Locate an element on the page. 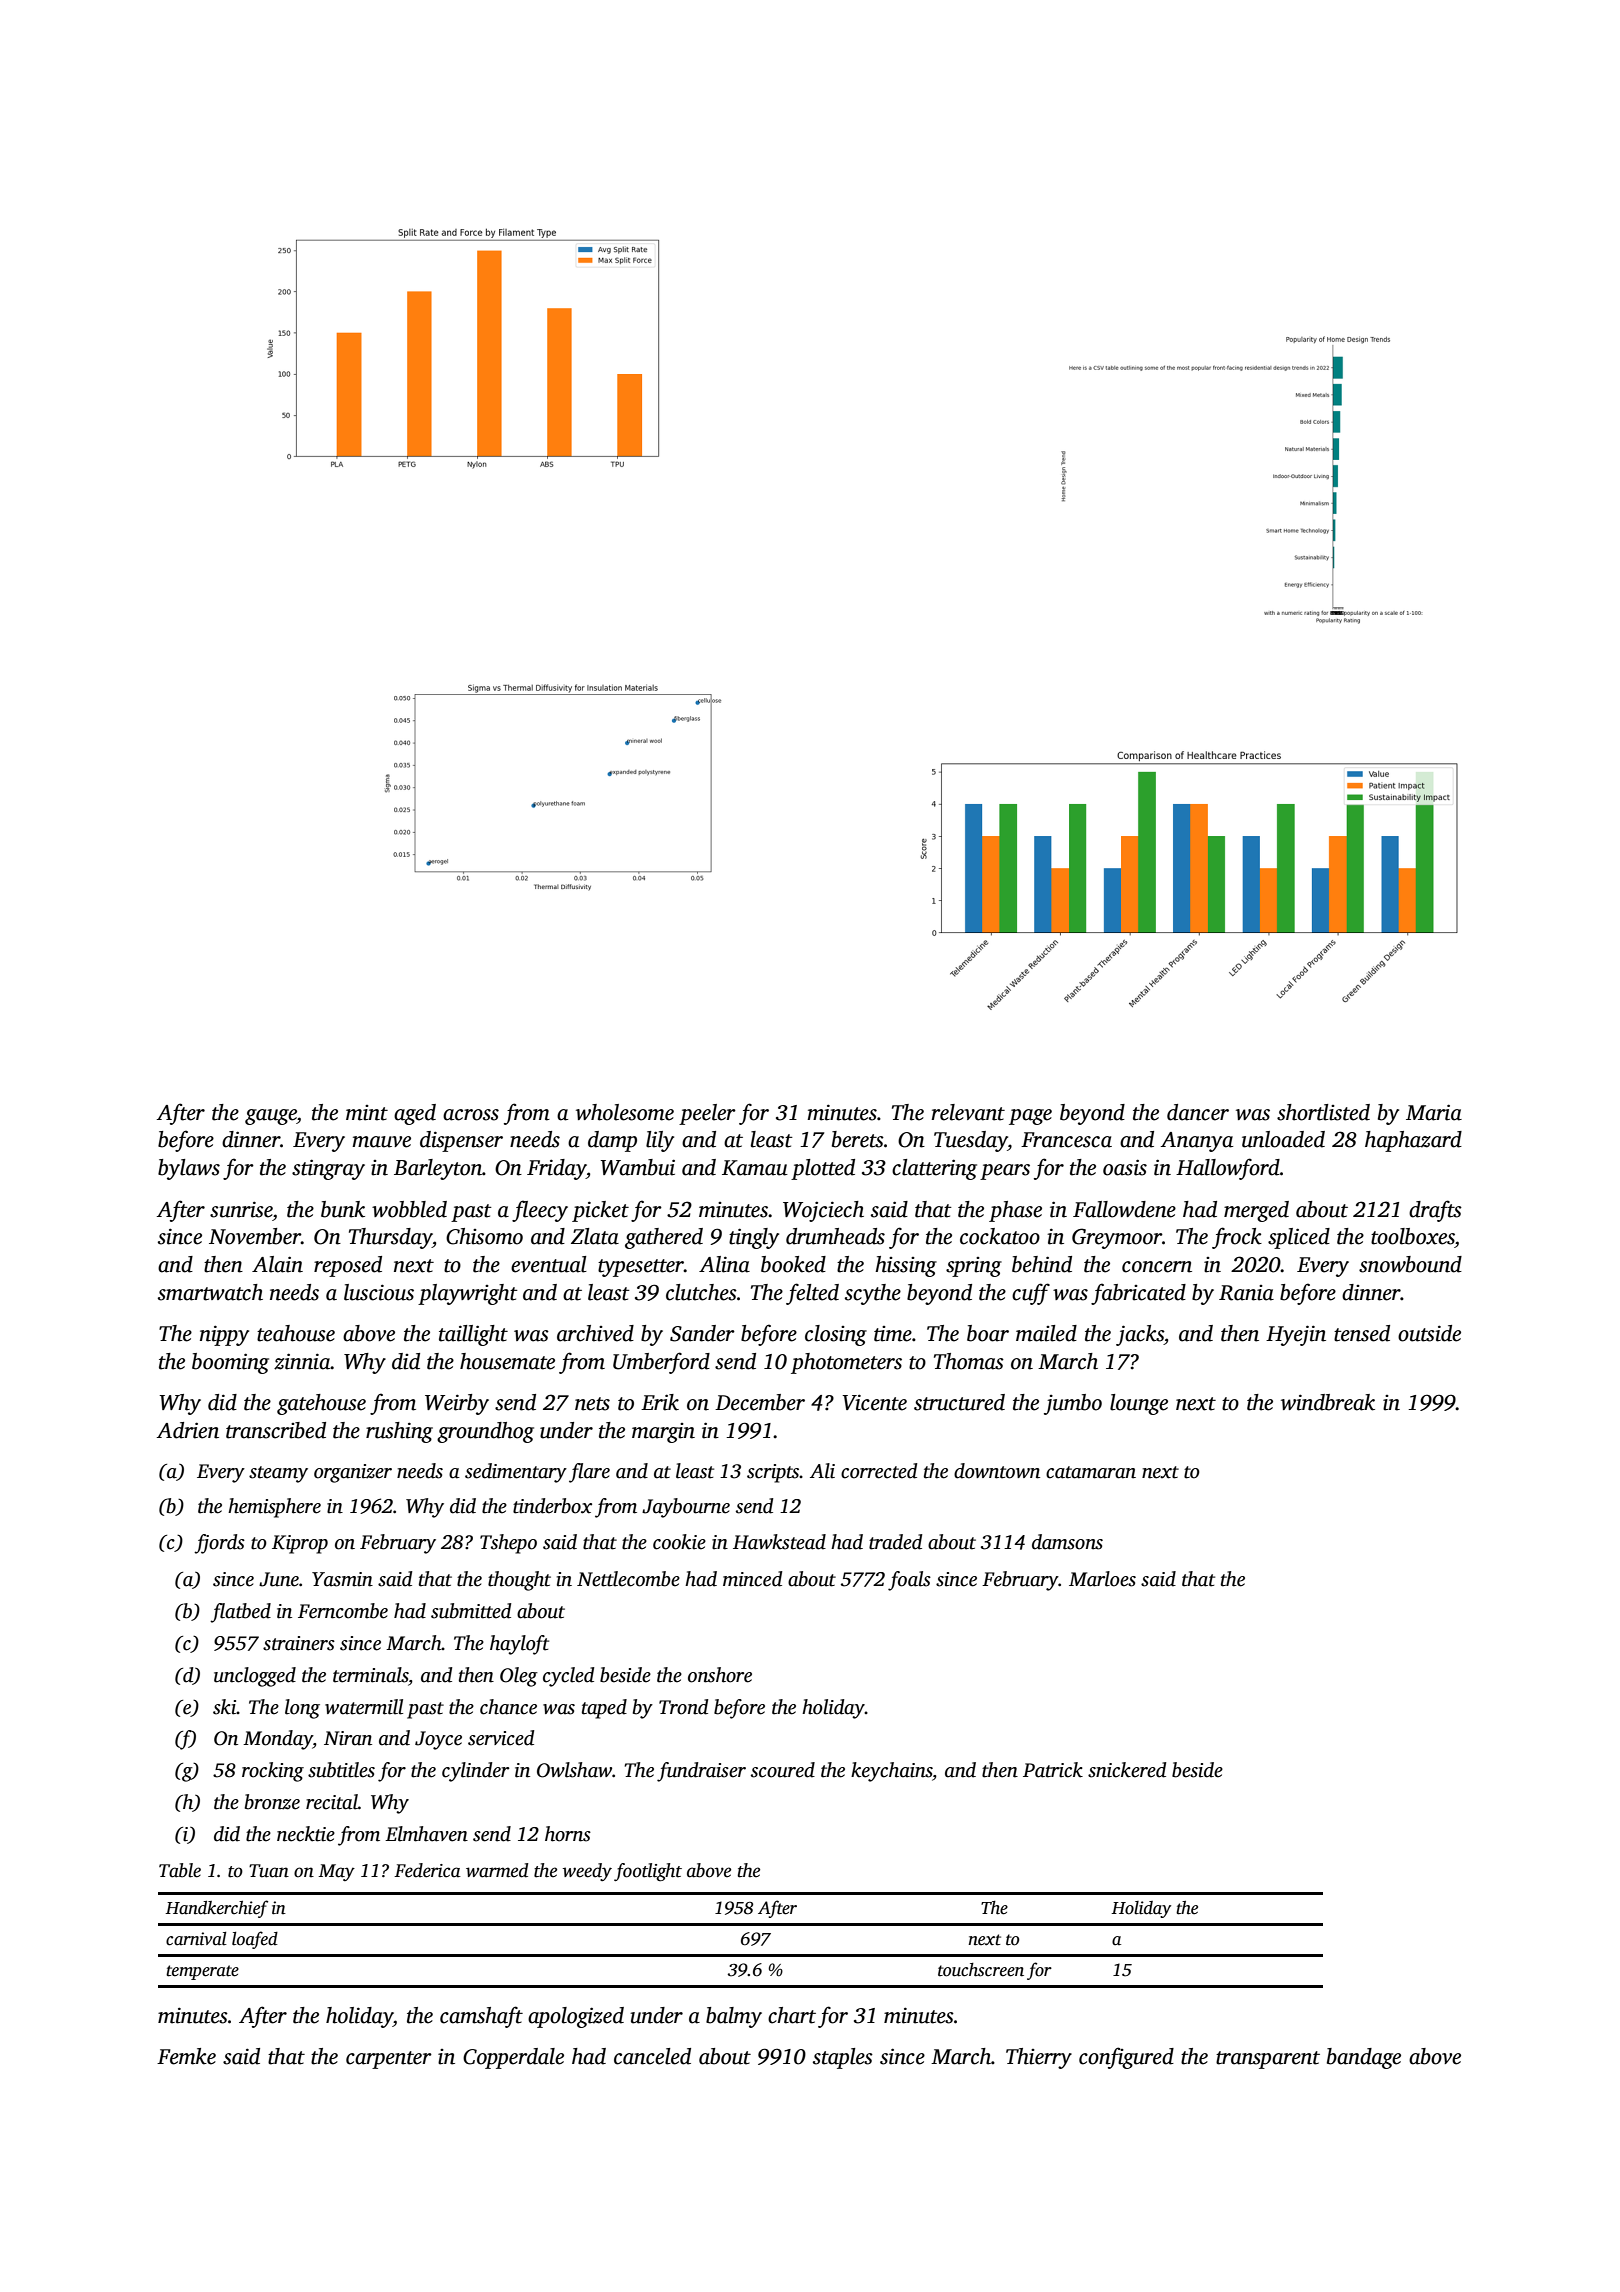 The height and width of the document is (2292, 1620). bronze is located at coordinates (272, 1802).
